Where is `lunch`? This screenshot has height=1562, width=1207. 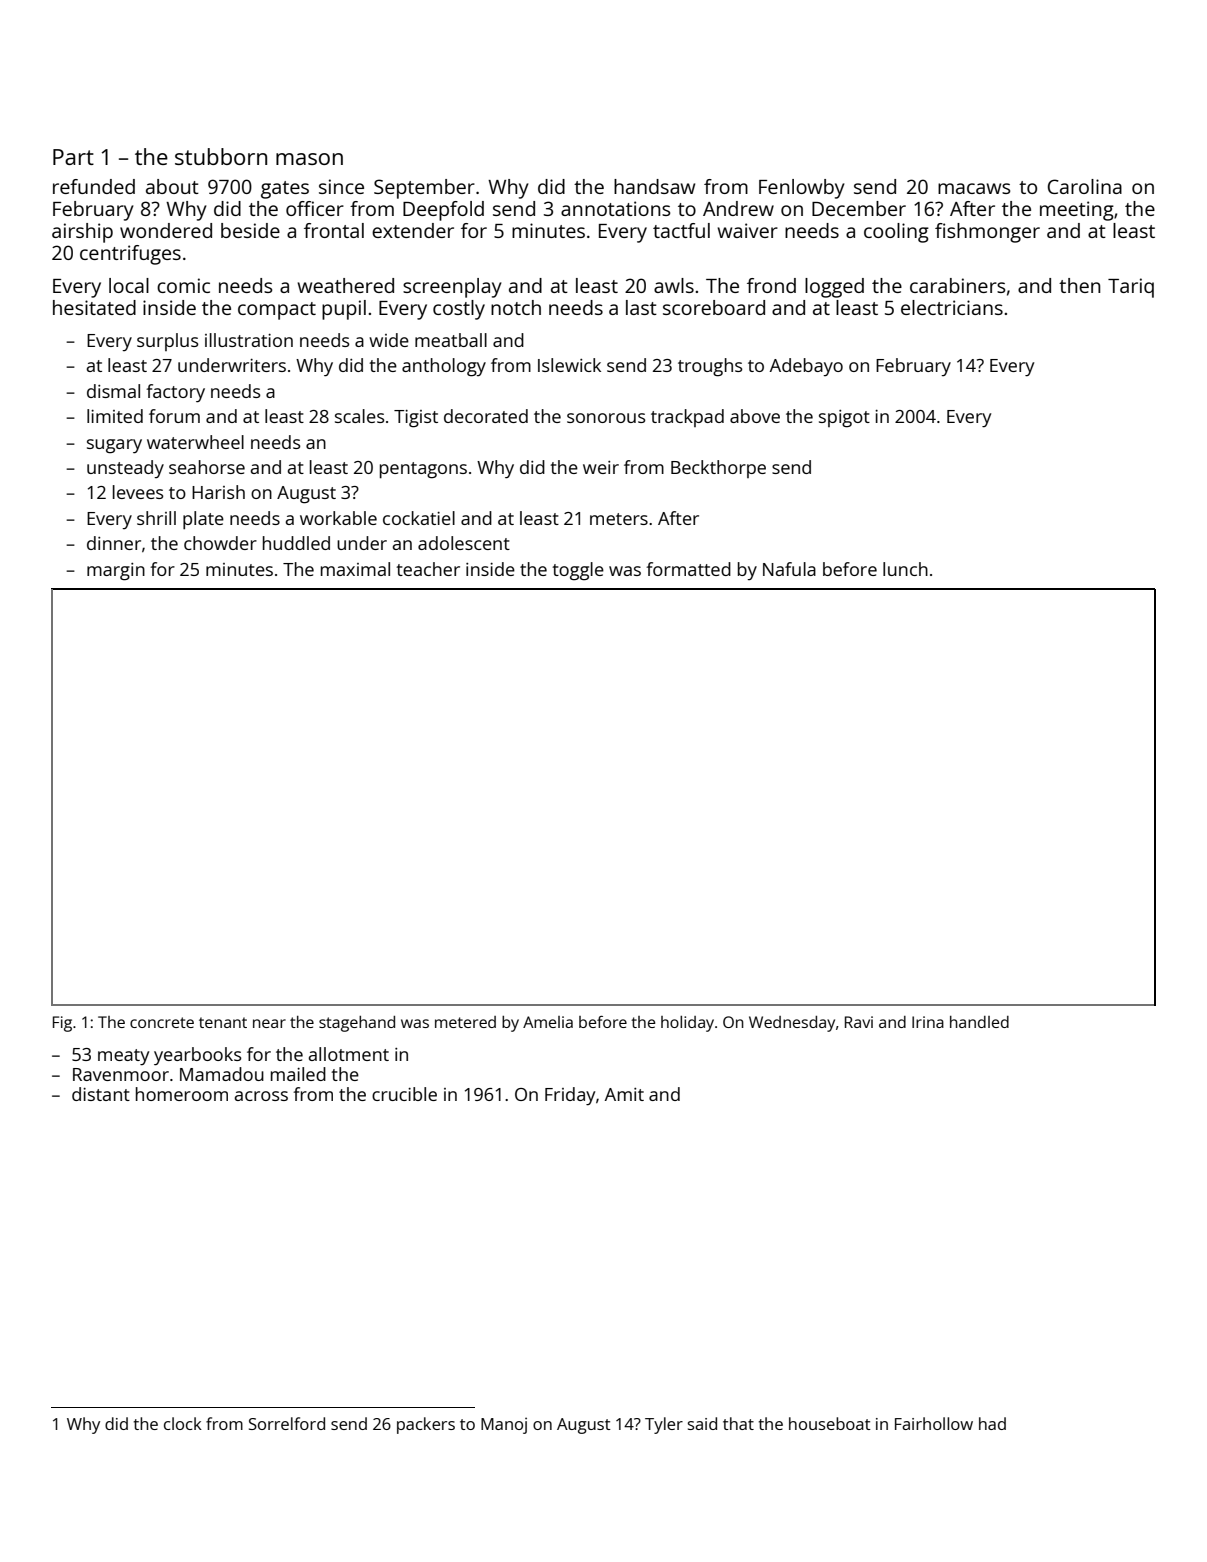
lunch is located at coordinates (905, 569).
